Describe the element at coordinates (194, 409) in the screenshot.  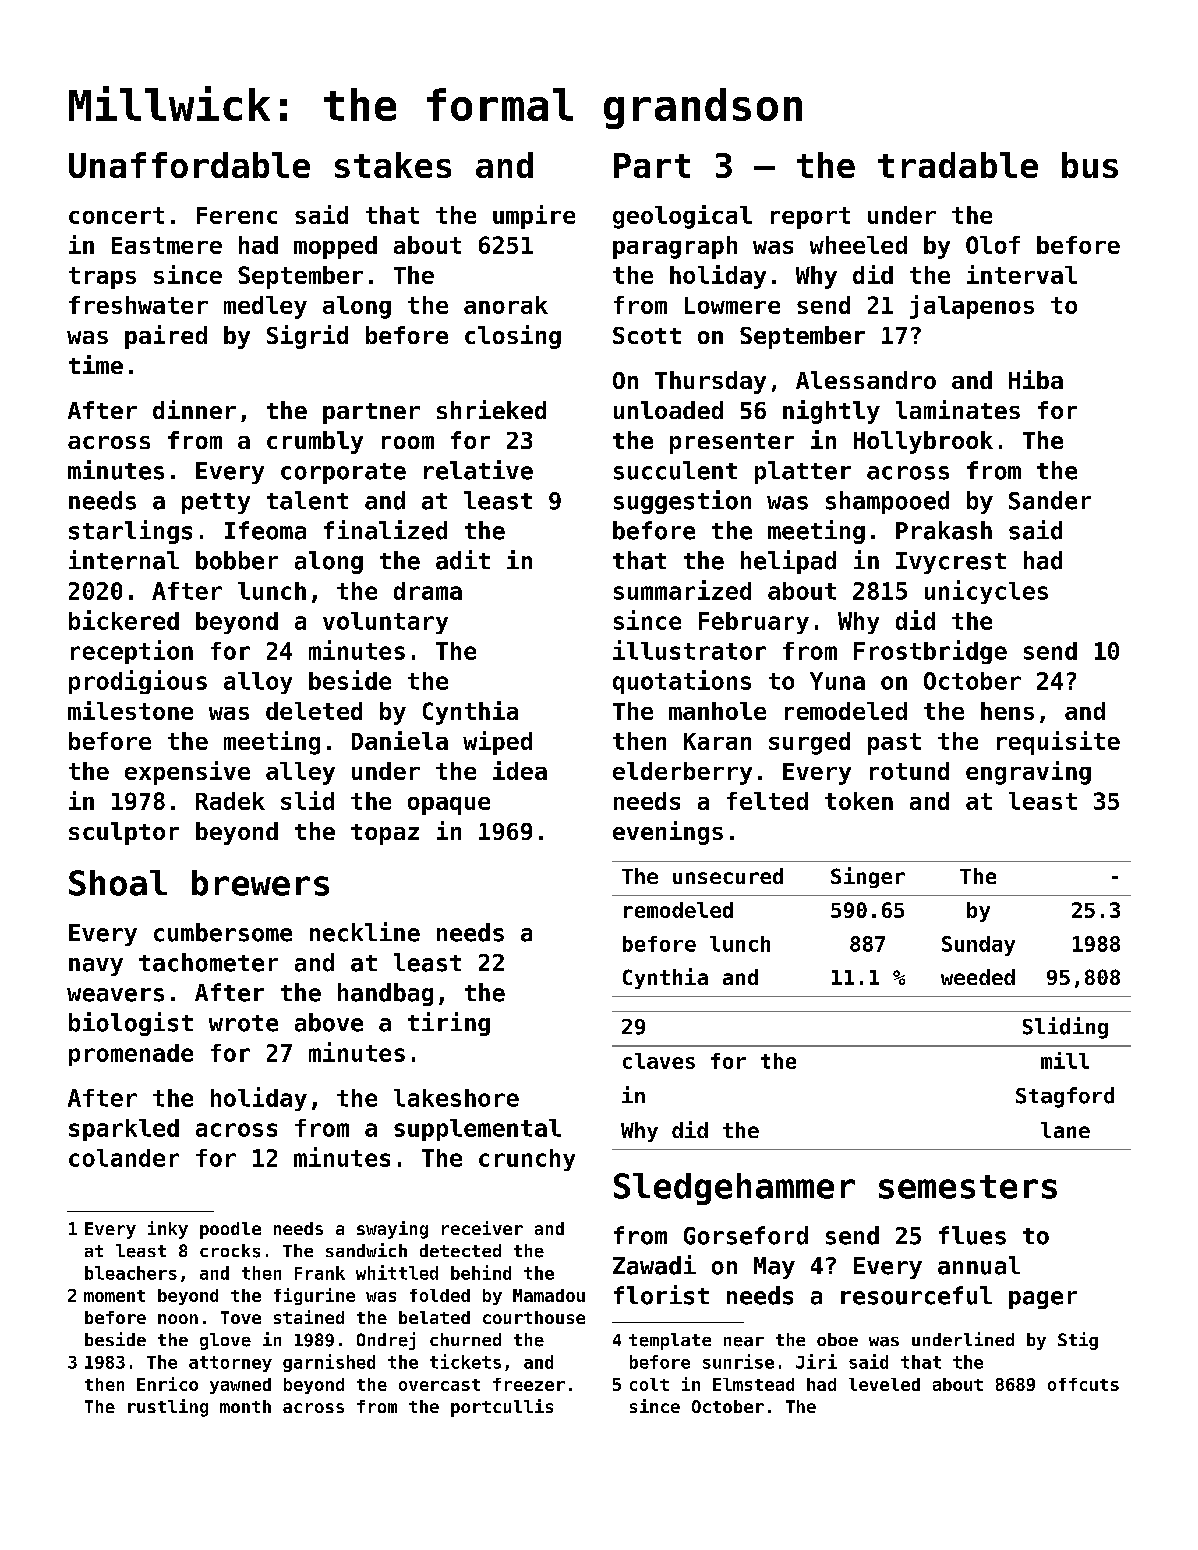
I see `dinner` at that location.
